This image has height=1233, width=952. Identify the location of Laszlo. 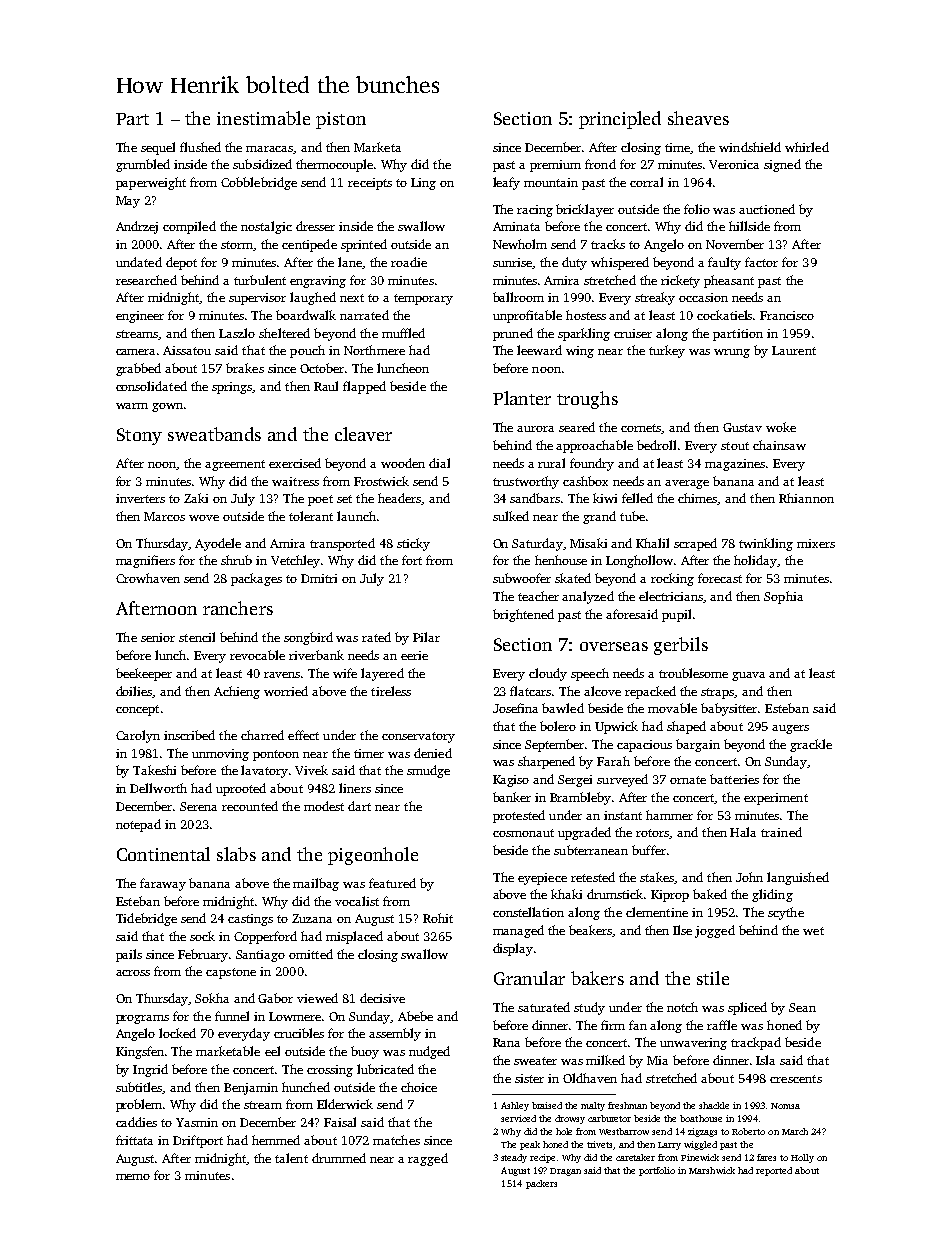
(237, 333).
